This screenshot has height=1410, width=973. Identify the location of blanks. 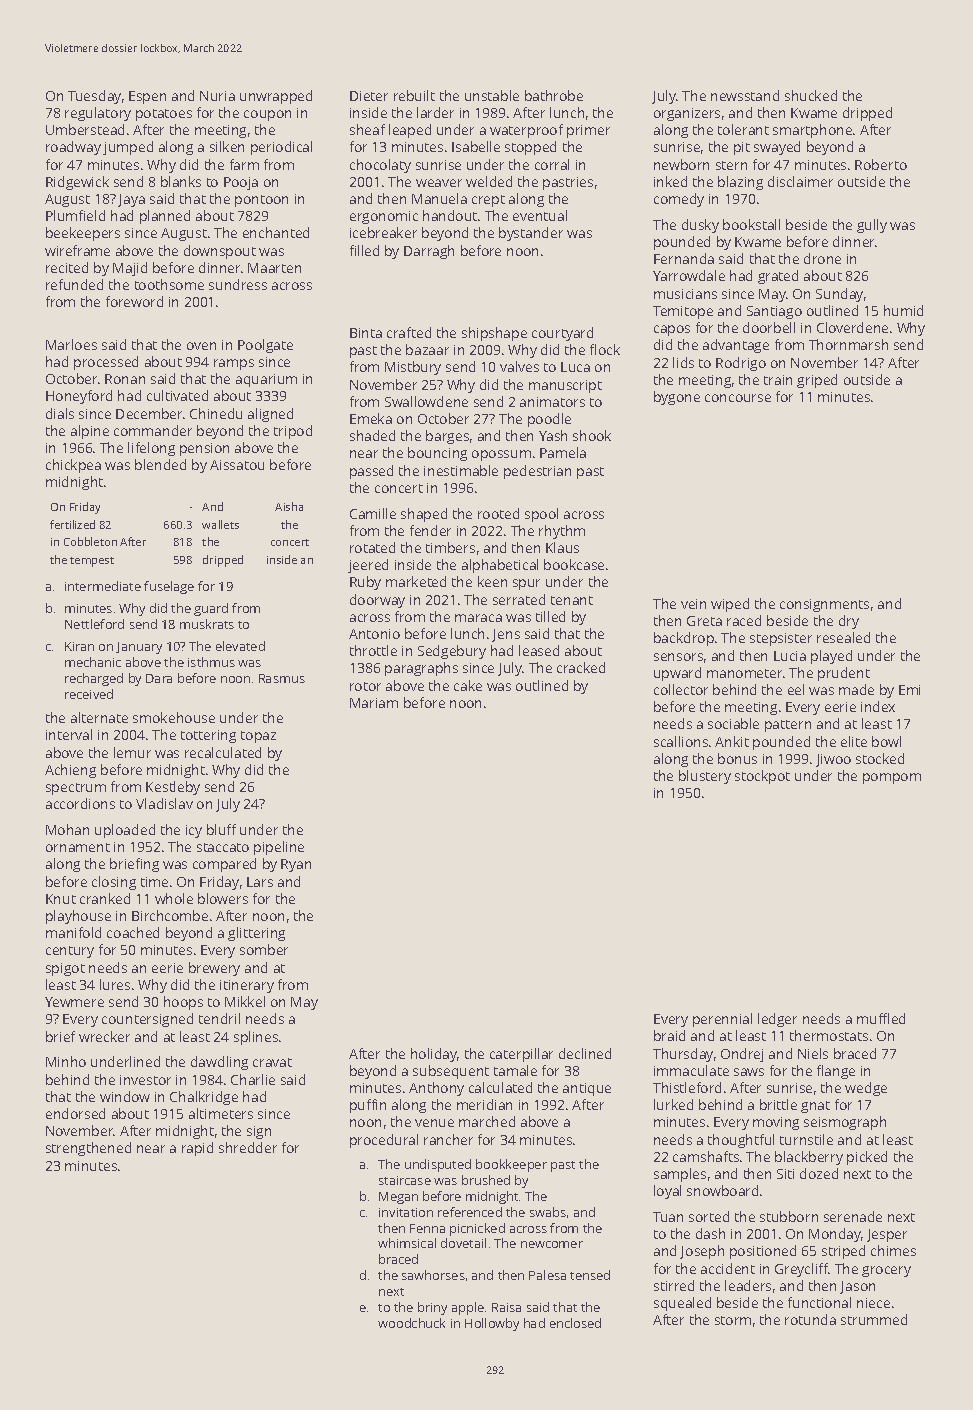
(181, 181).
